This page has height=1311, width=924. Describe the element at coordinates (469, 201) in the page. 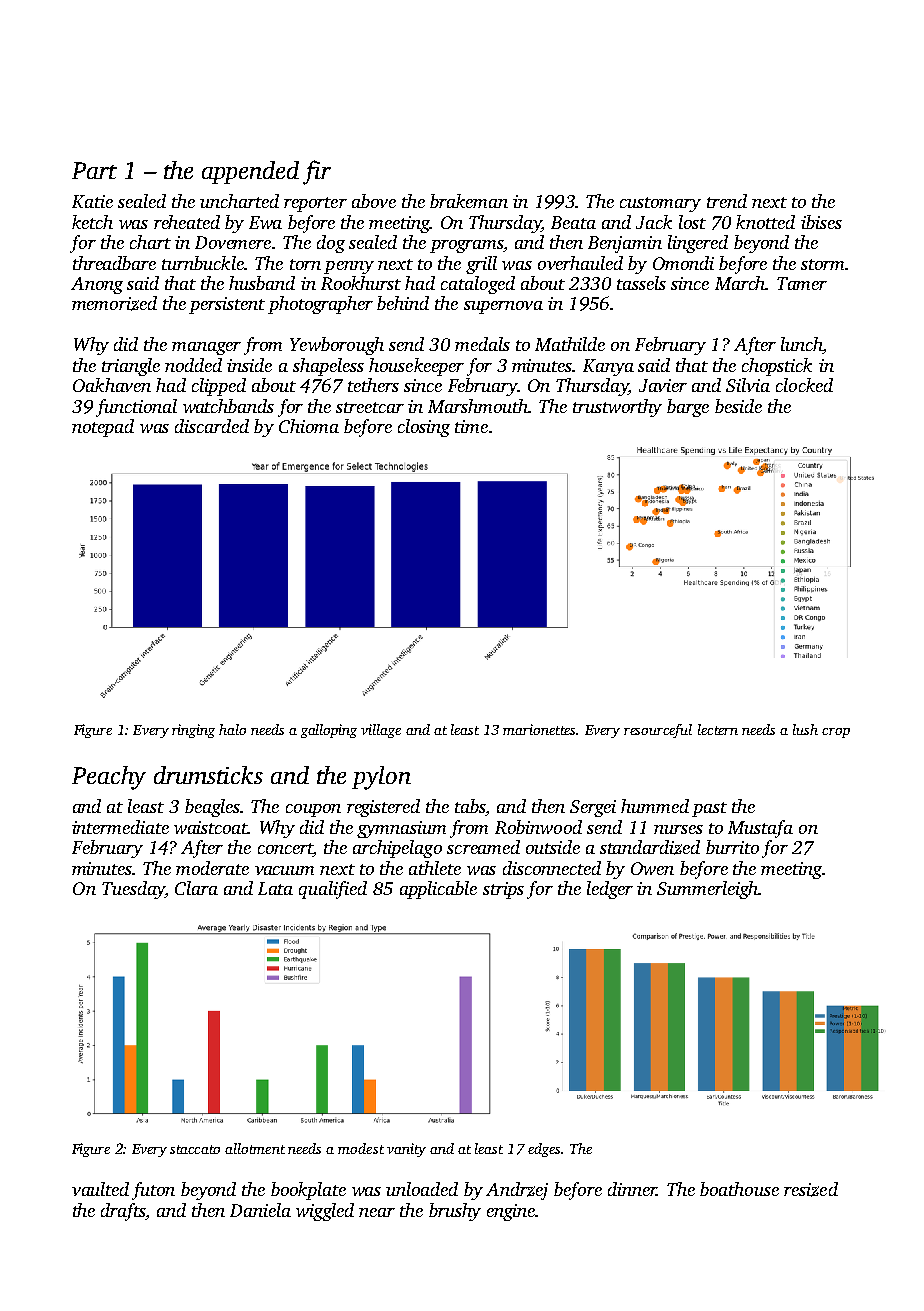

I see `brakeman` at that location.
